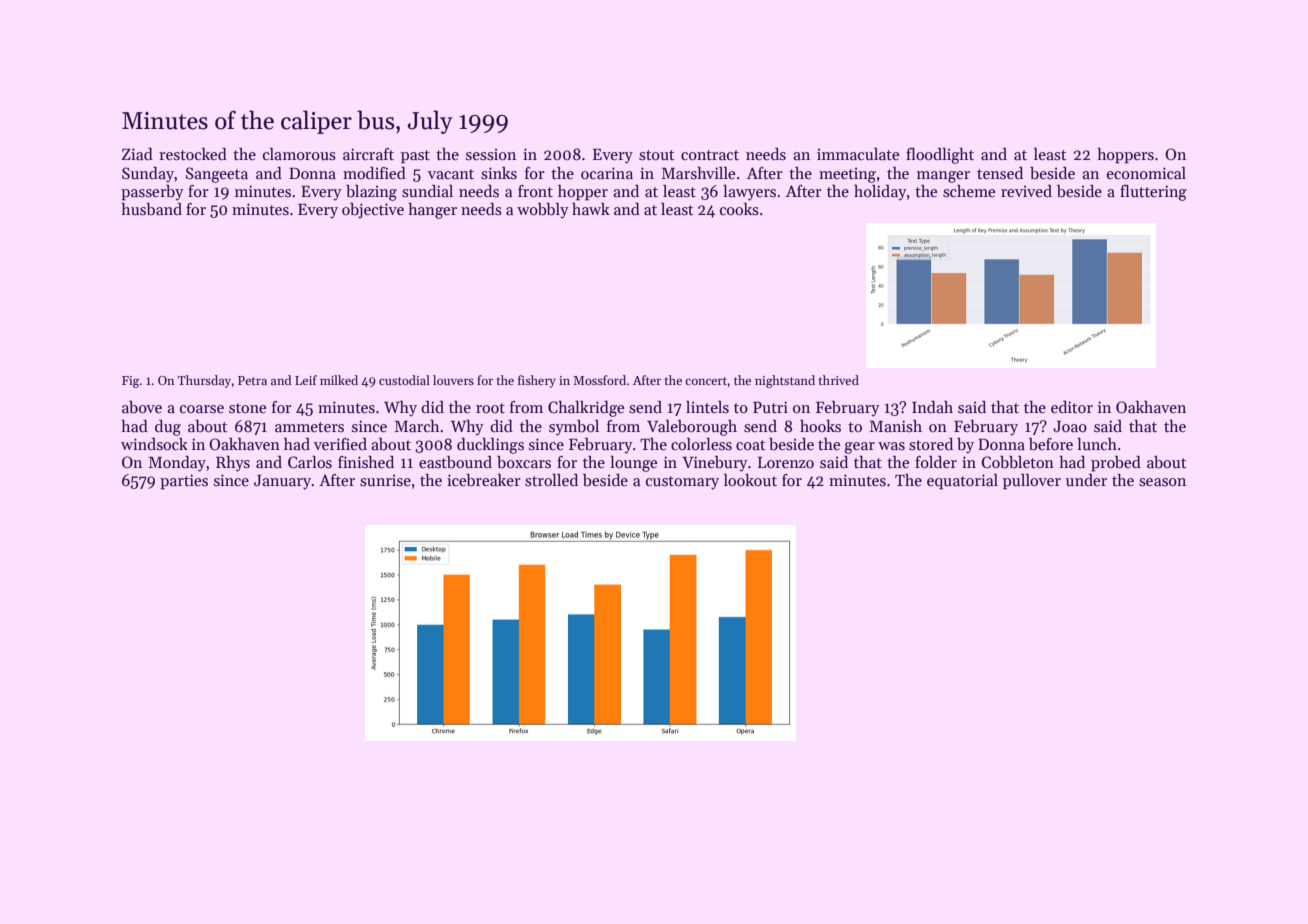 The image size is (1308, 924). What do you see at coordinates (217, 175) in the document?
I see `Sangeeta` at bounding box center [217, 175].
